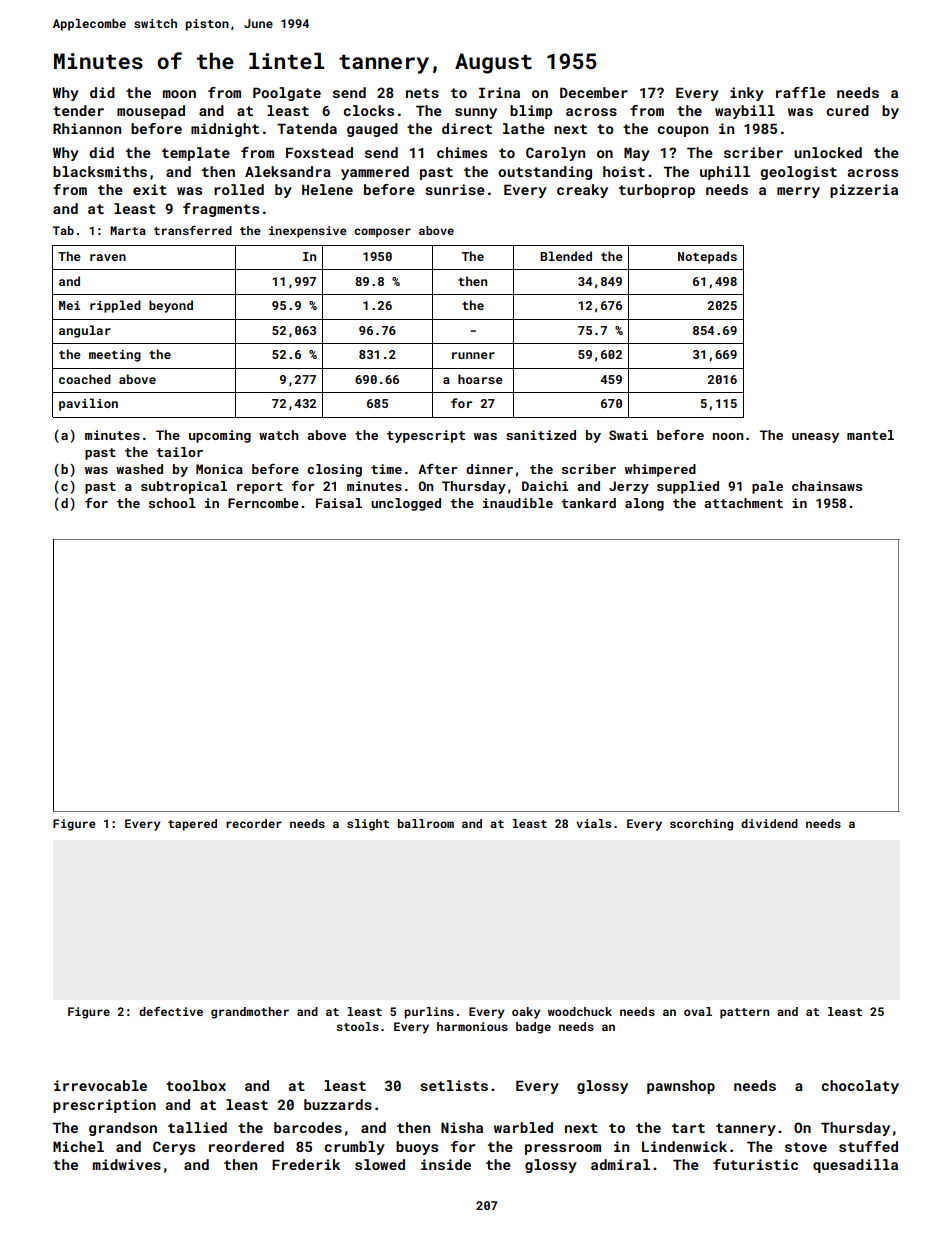  I want to click on December, so click(594, 92).
